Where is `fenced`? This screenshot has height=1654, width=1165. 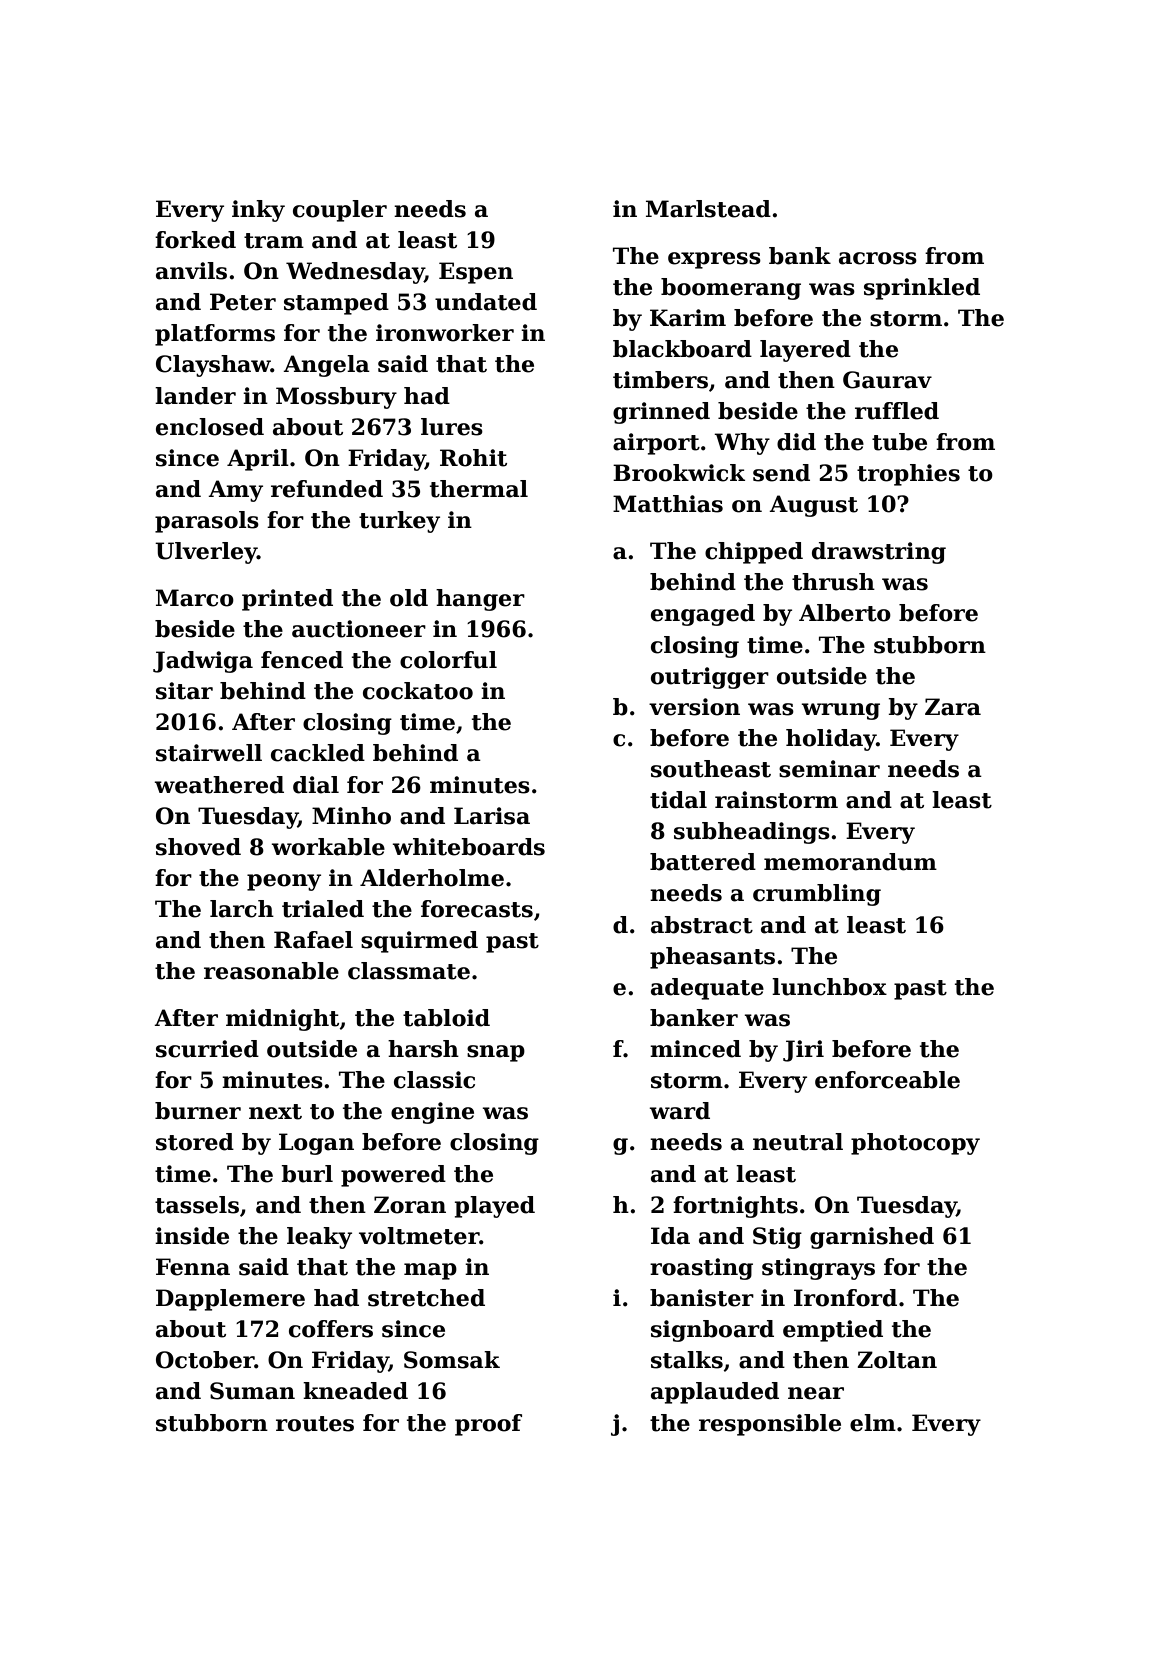
fenced is located at coordinates (302, 660).
